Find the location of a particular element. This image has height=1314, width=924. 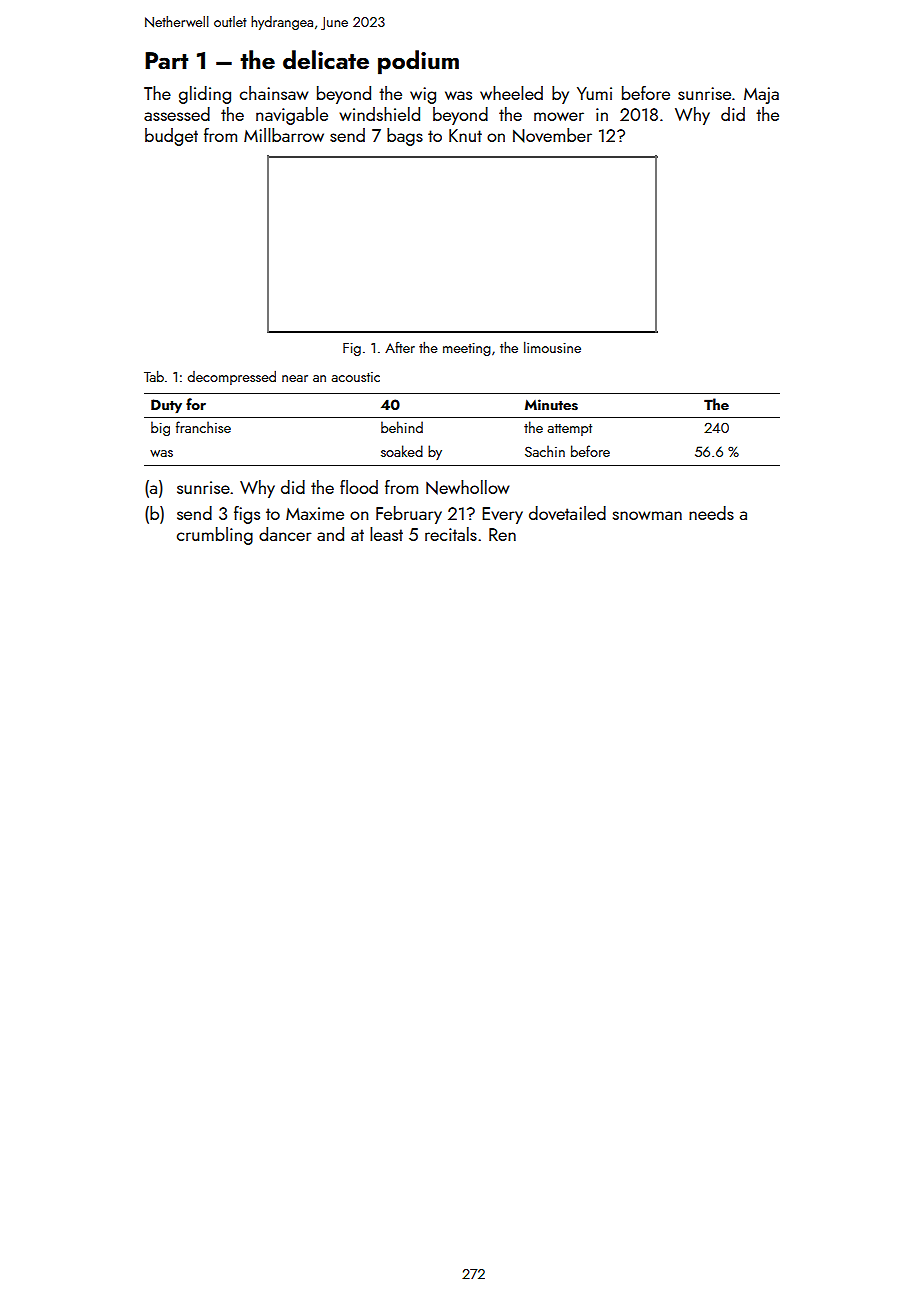

Maja is located at coordinates (761, 95).
